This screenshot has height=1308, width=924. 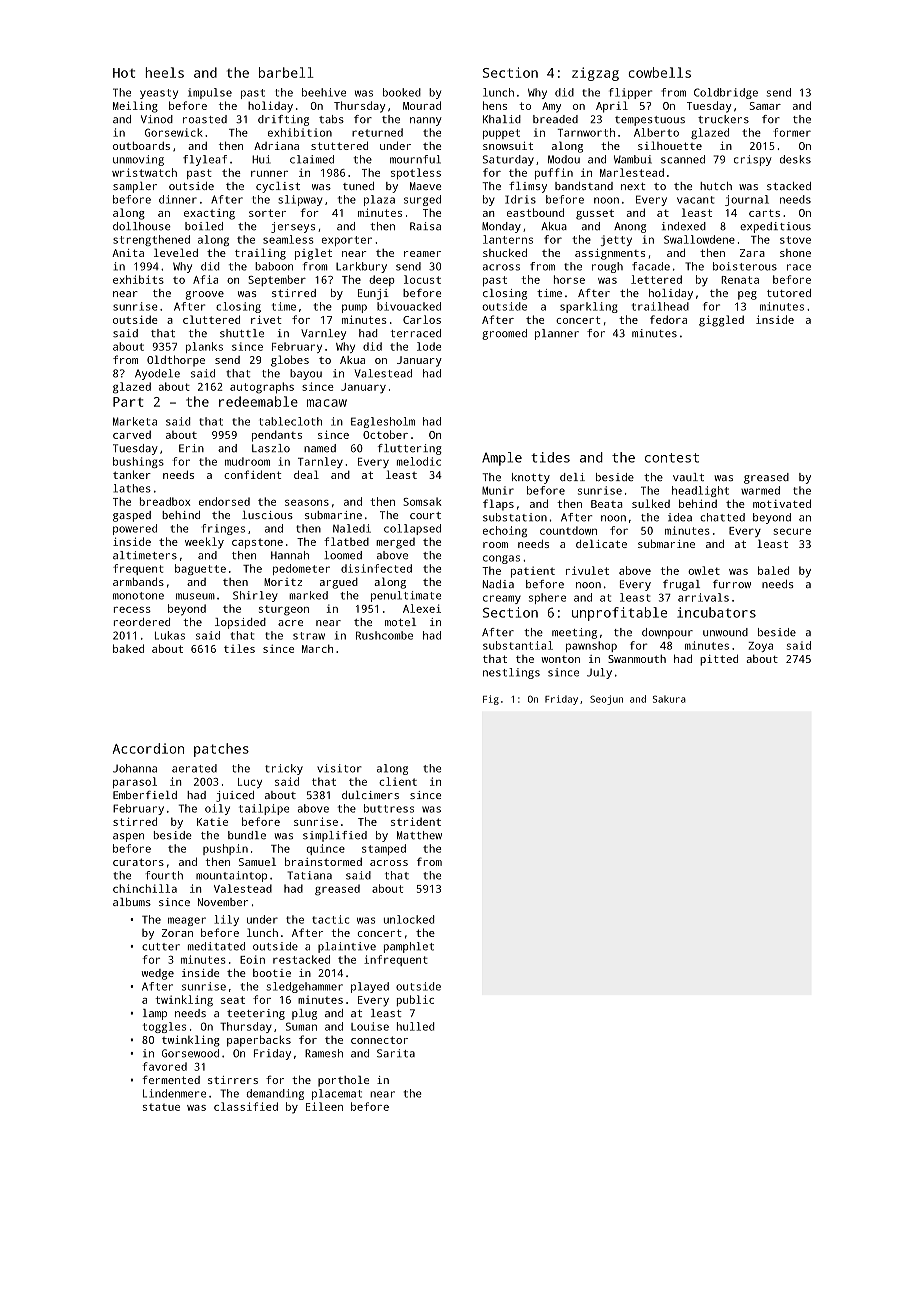 What do you see at coordinates (402, 92) in the screenshot?
I see `booked` at bounding box center [402, 92].
